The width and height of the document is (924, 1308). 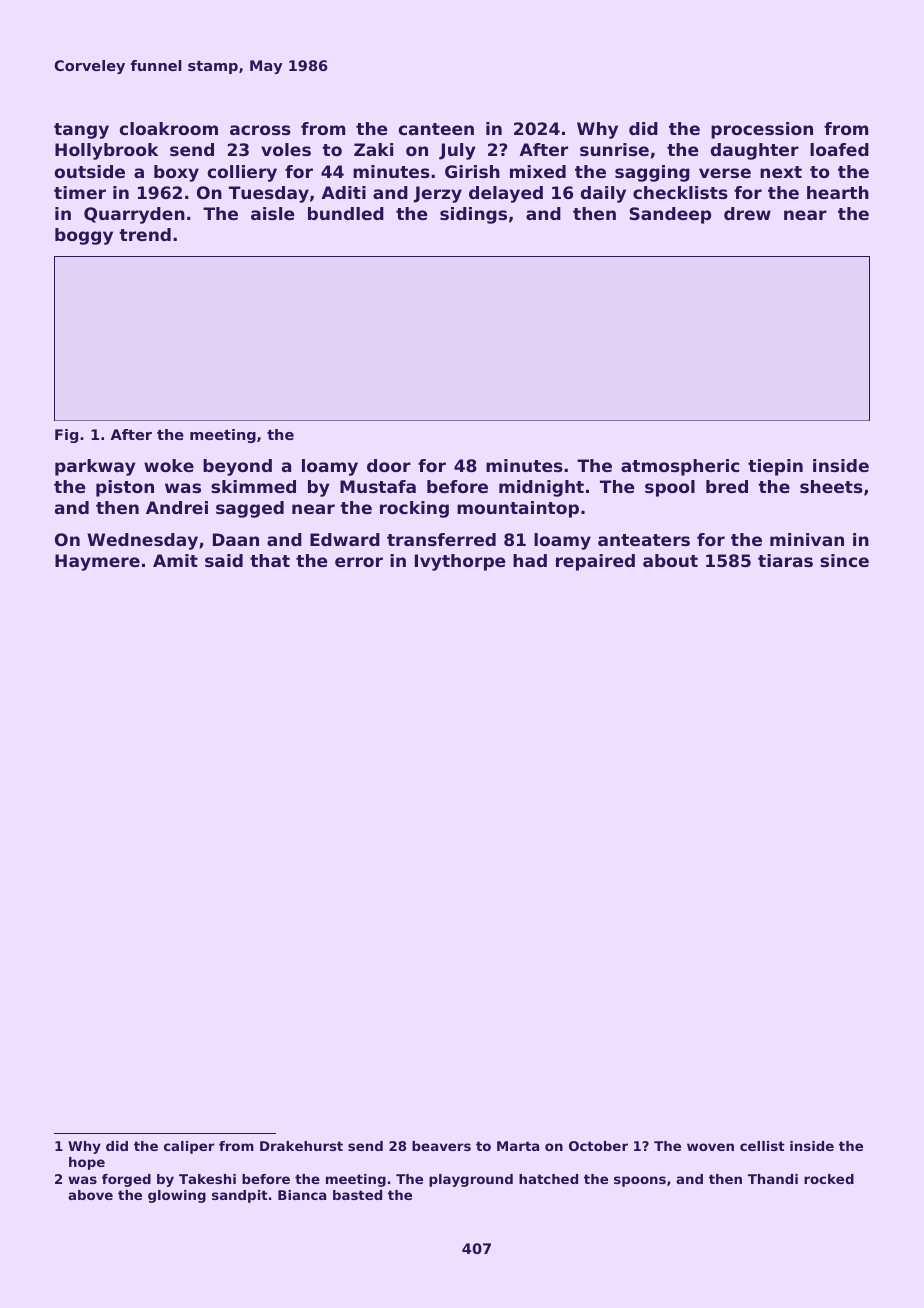 I want to click on hatched, so click(x=548, y=1179).
